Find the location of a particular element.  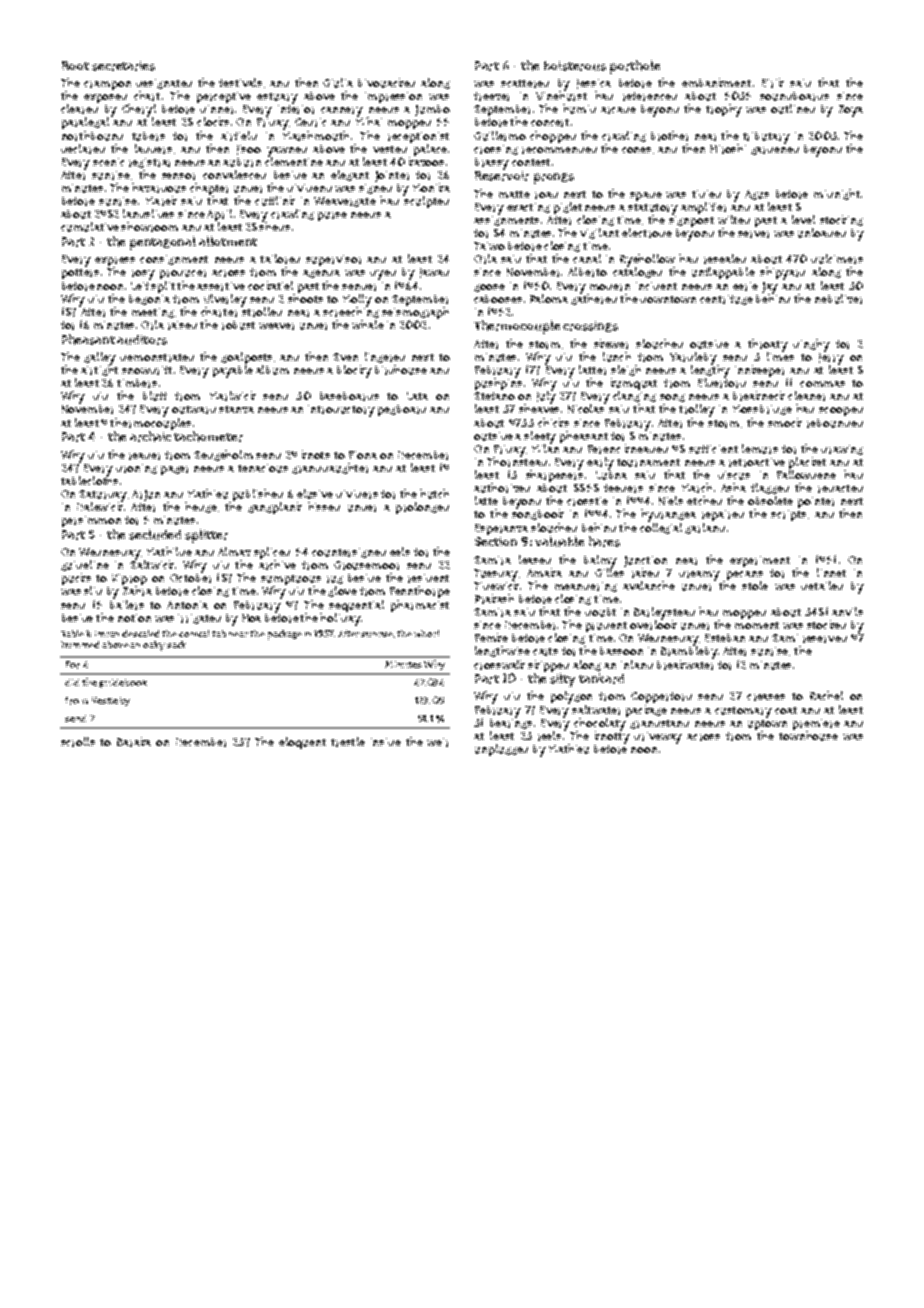

linnet is located at coordinates (831, 572).
